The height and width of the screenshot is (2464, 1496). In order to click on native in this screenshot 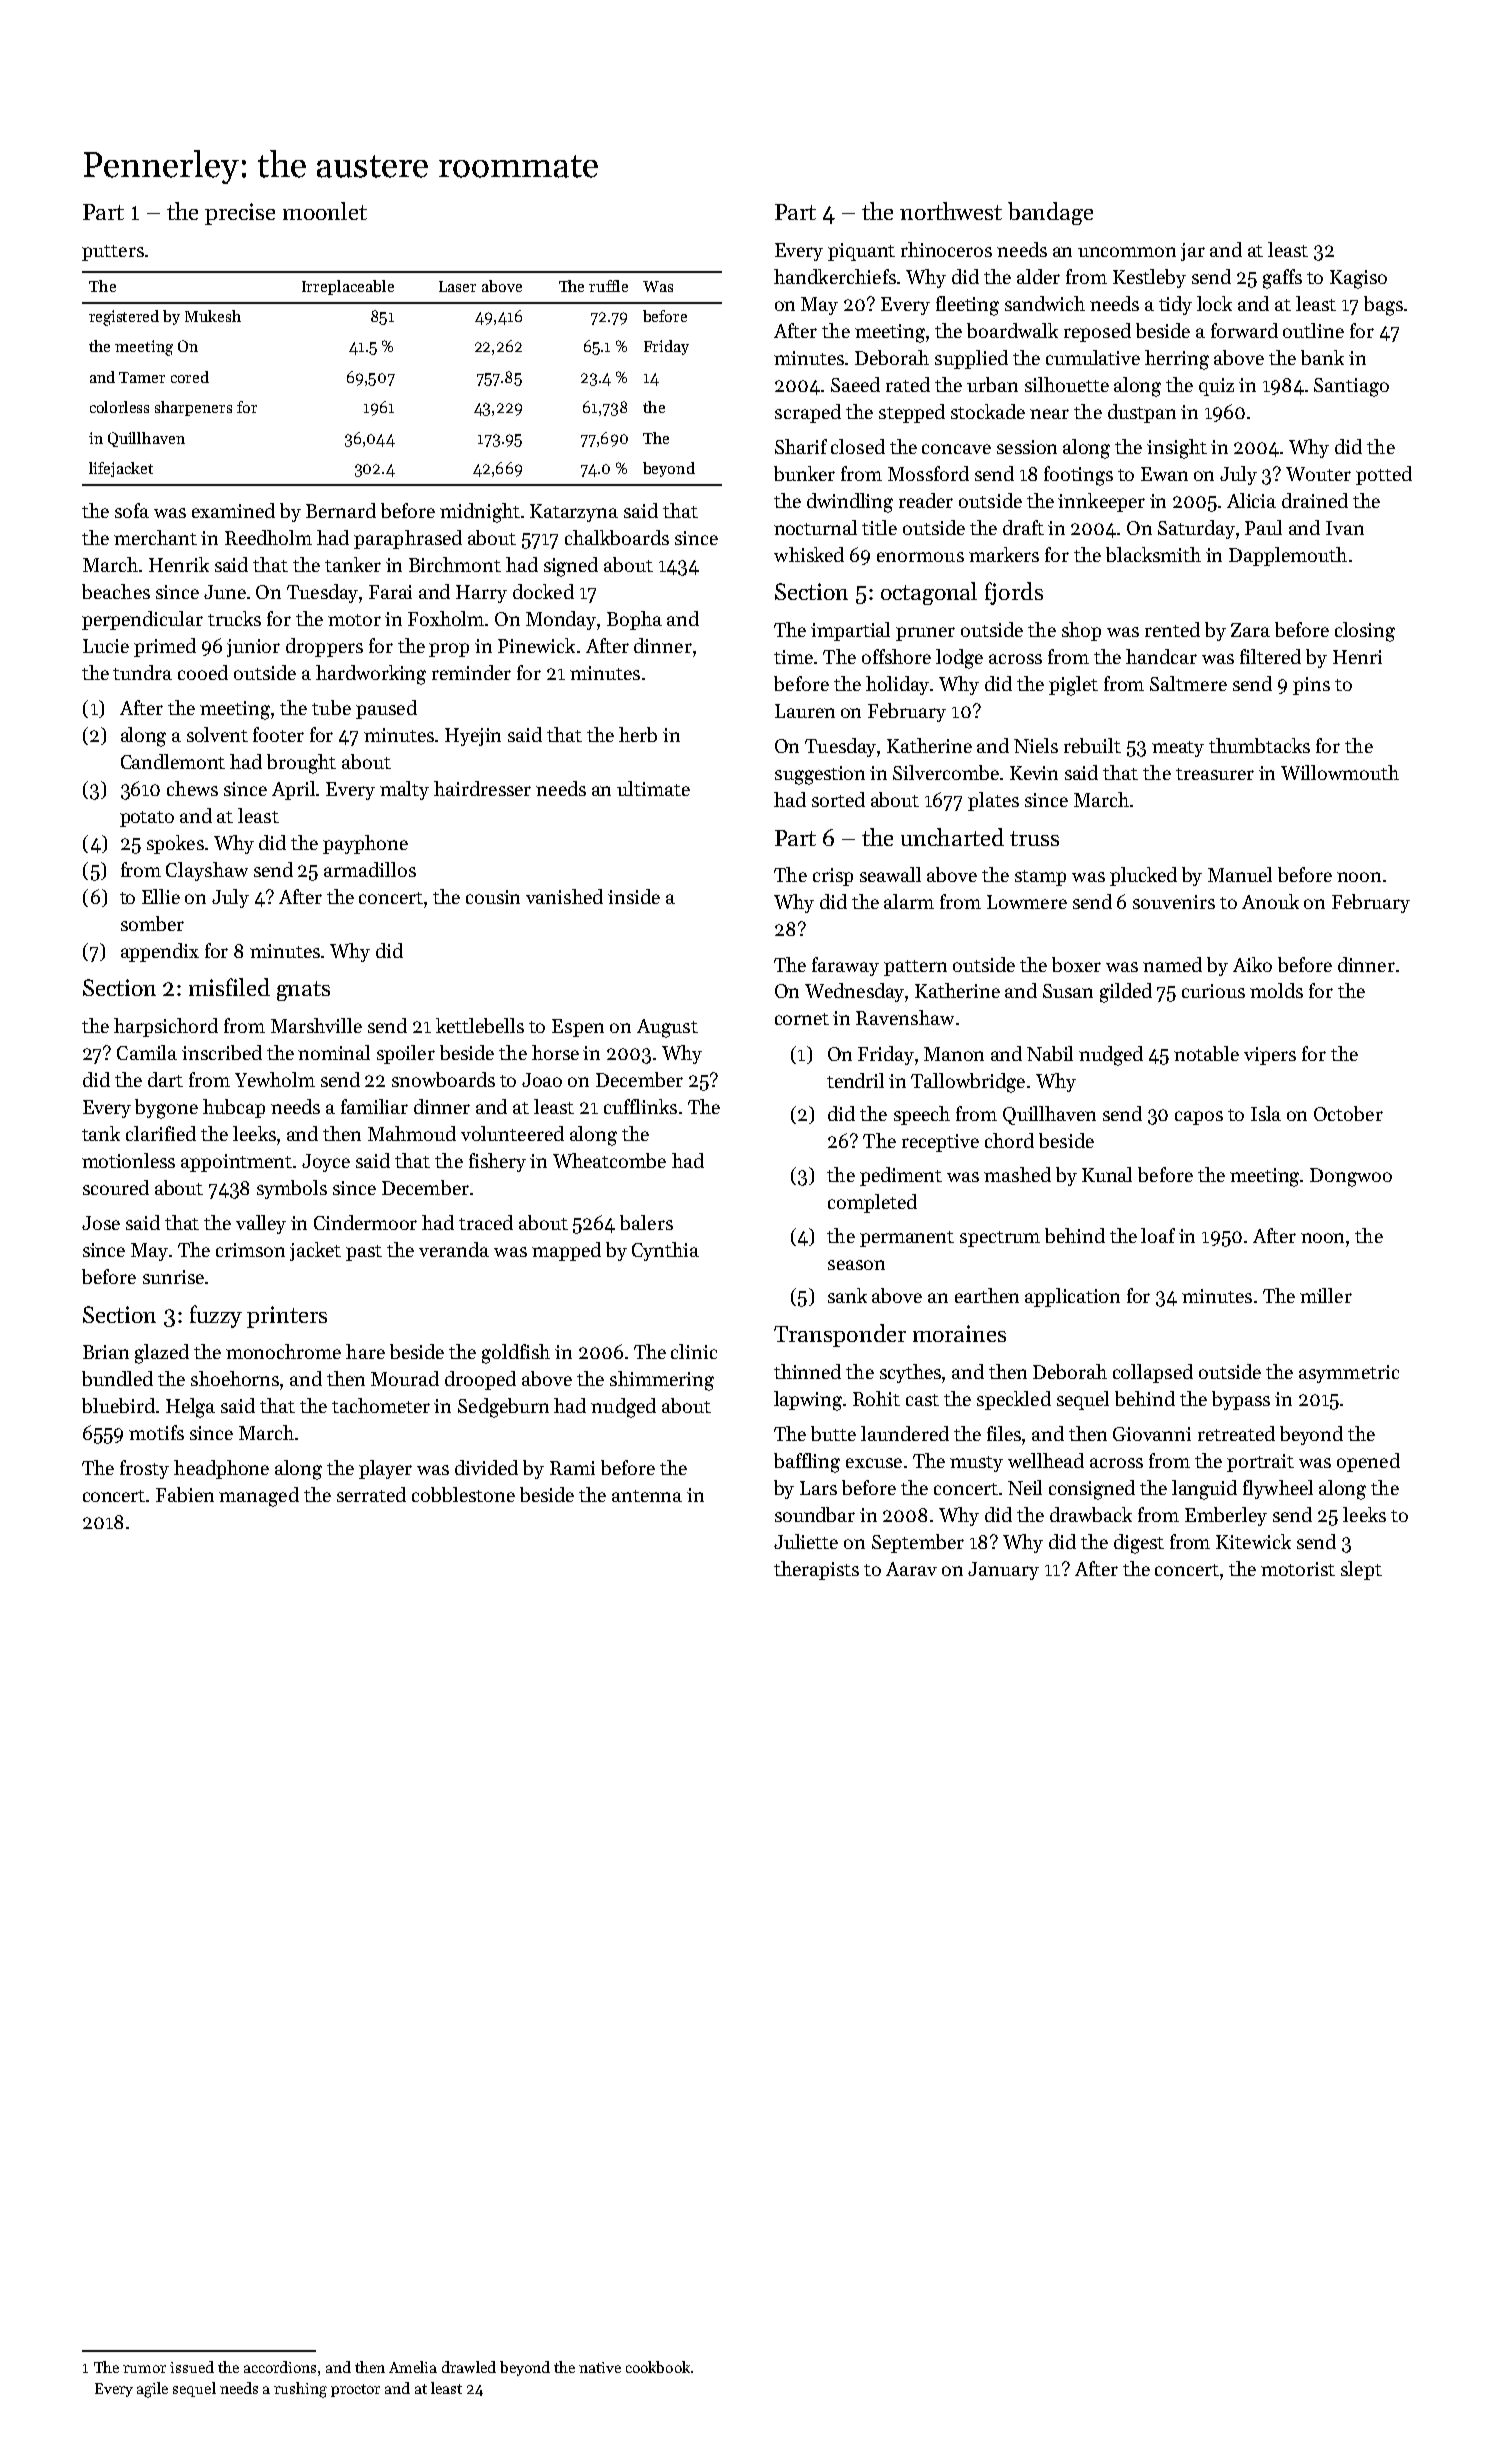, I will do `click(600, 2367)`.
